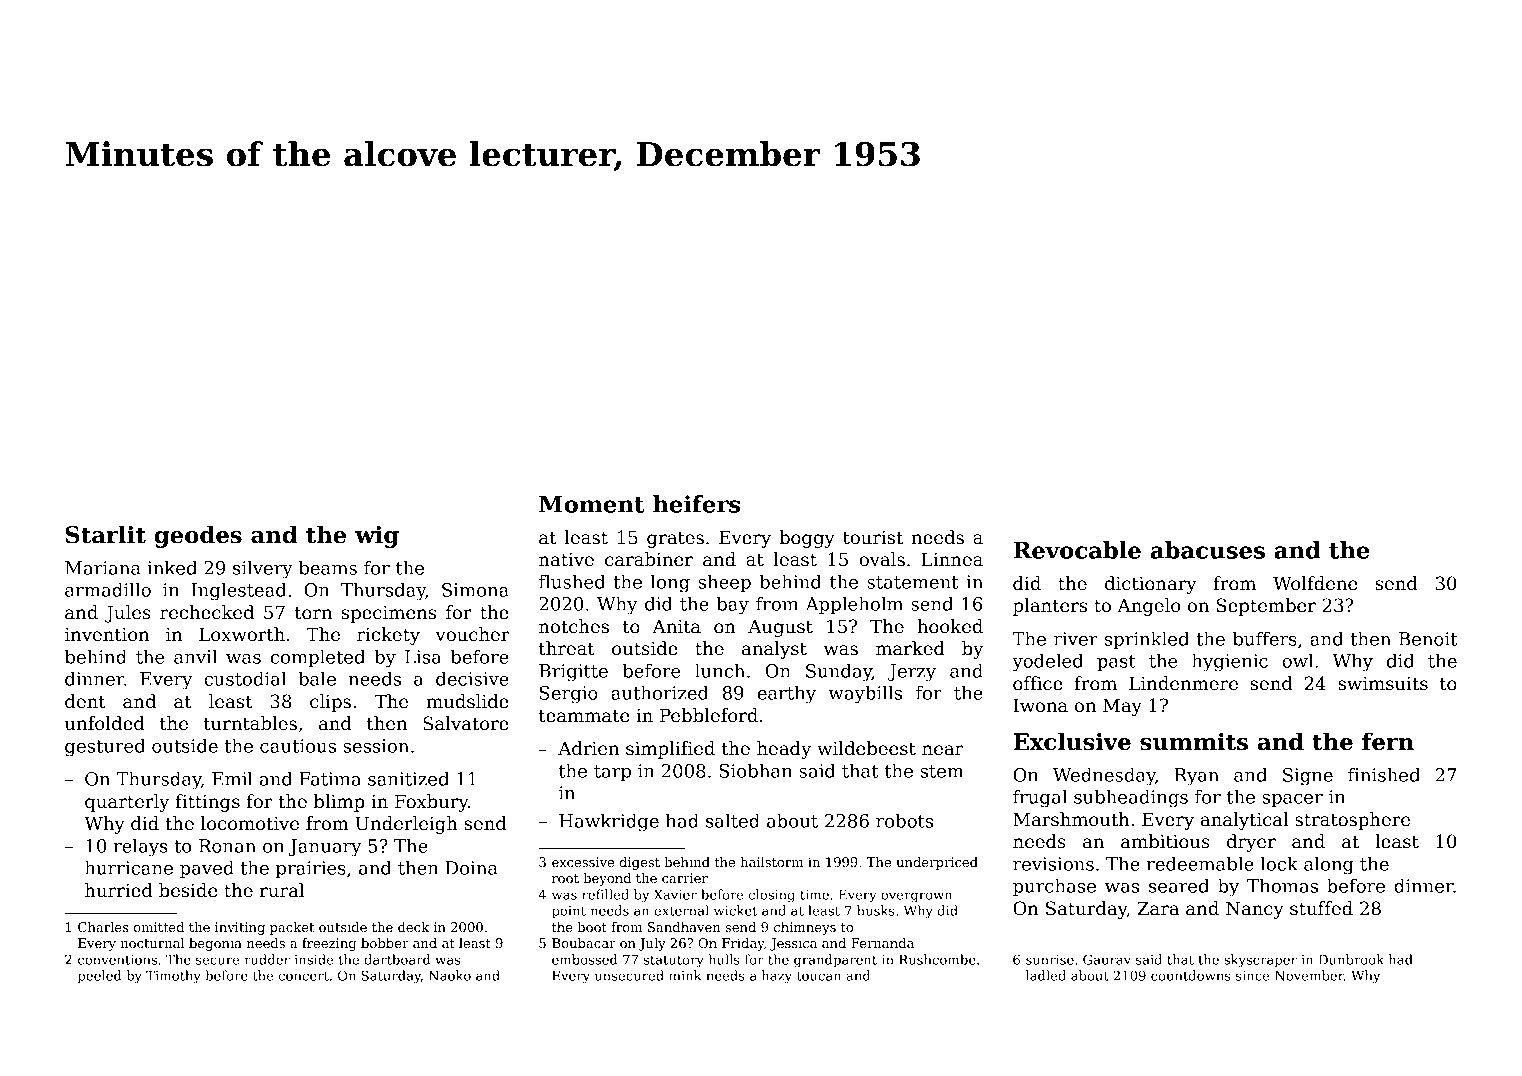  What do you see at coordinates (866, 748) in the document?
I see `wildebeest` at bounding box center [866, 748].
